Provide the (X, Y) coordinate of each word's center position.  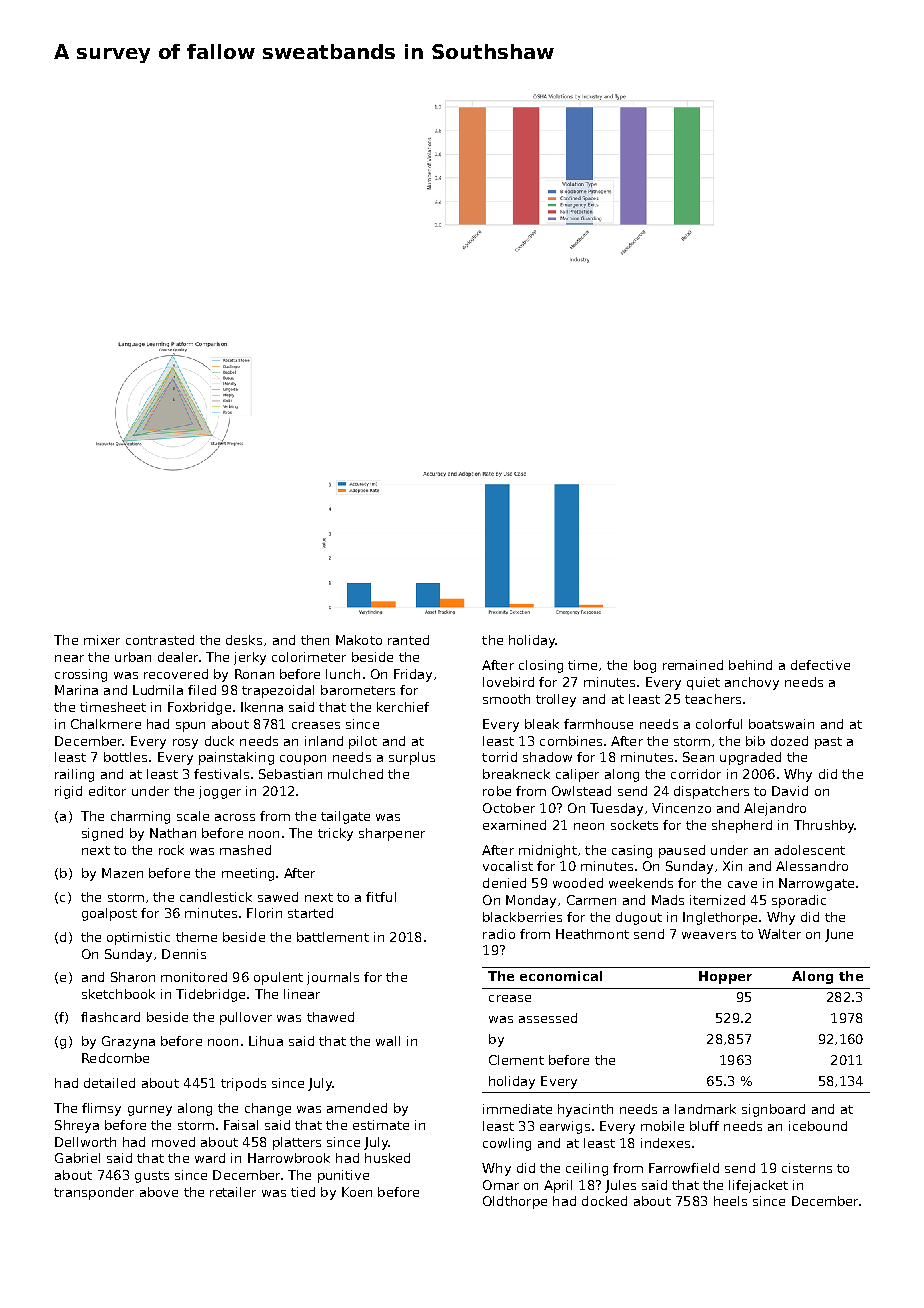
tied (303, 1192)
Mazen (122, 873)
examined (514, 825)
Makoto (359, 640)
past (828, 743)
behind (750, 665)
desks (244, 640)
